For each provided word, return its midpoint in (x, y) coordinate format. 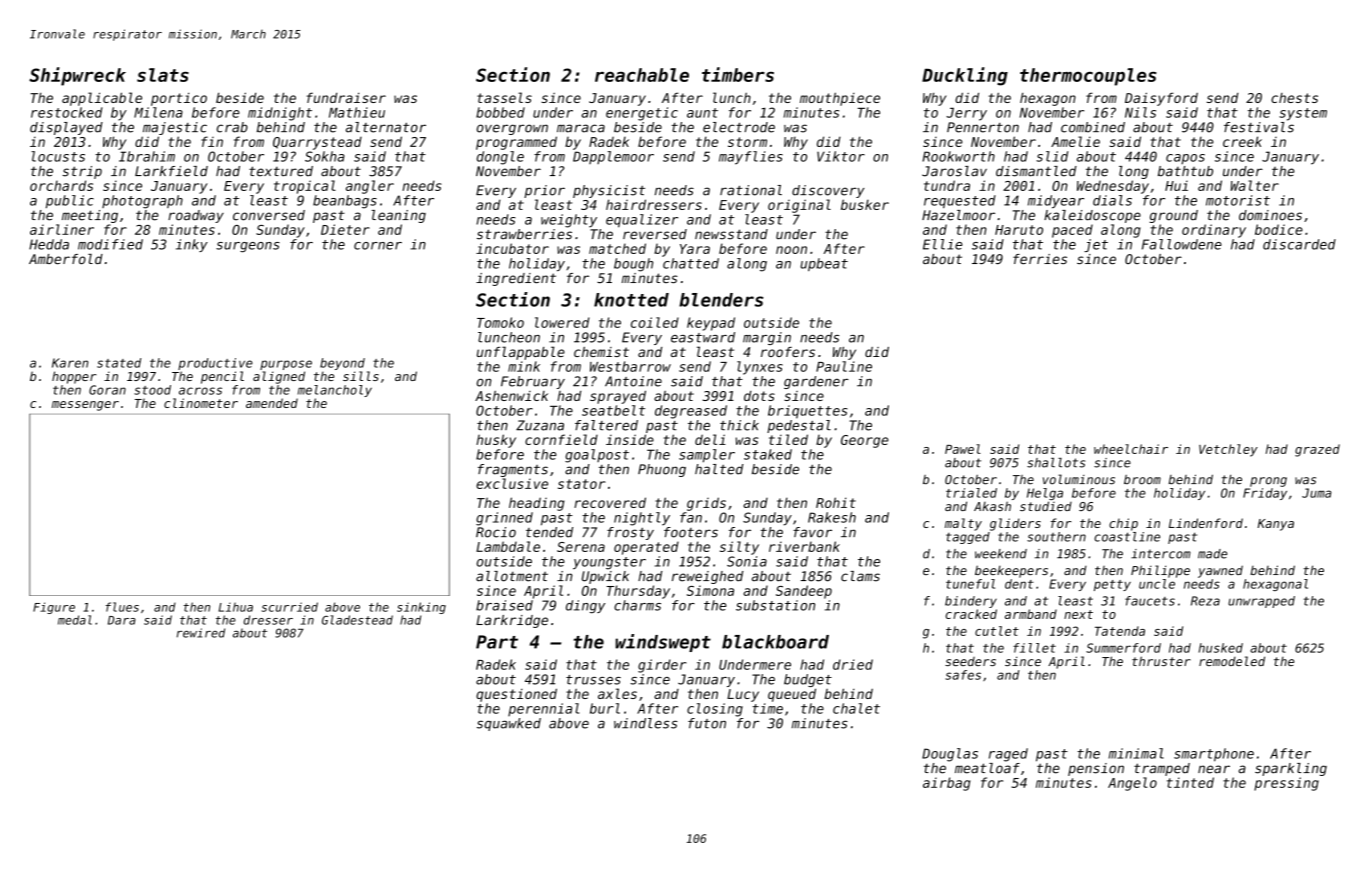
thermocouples (1088, 77)
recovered (610, 502)
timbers (738, 74)
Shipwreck (77, 76)
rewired (201, 633)
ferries (1040, 259)
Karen (70, 363)
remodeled (1232, 661)
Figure (54, 608)
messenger (85, 406)
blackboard (775, 642)
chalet (856, 708)
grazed (1317, 450)
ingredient (516, 279)
